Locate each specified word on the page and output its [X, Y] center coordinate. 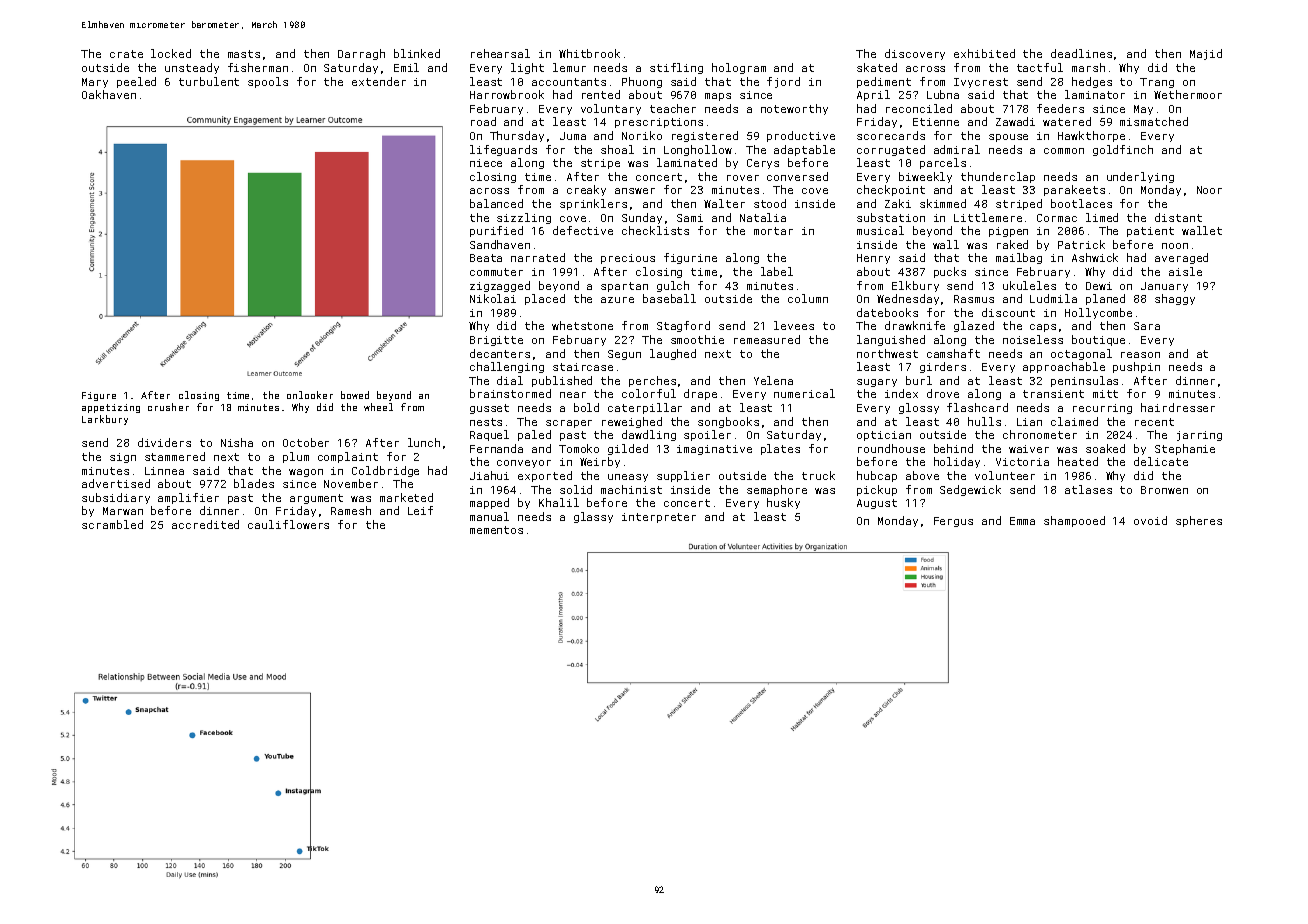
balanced [496, 203]
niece [486, 163]
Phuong [642, 82]
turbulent [209, 81]
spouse [1008, 138]
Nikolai [493, 298]
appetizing [111, 408]
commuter [496, 272]
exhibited [984, 53]
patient [1150, 232]
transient [1053, 394]
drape [700, 394]
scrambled [112, 524]
